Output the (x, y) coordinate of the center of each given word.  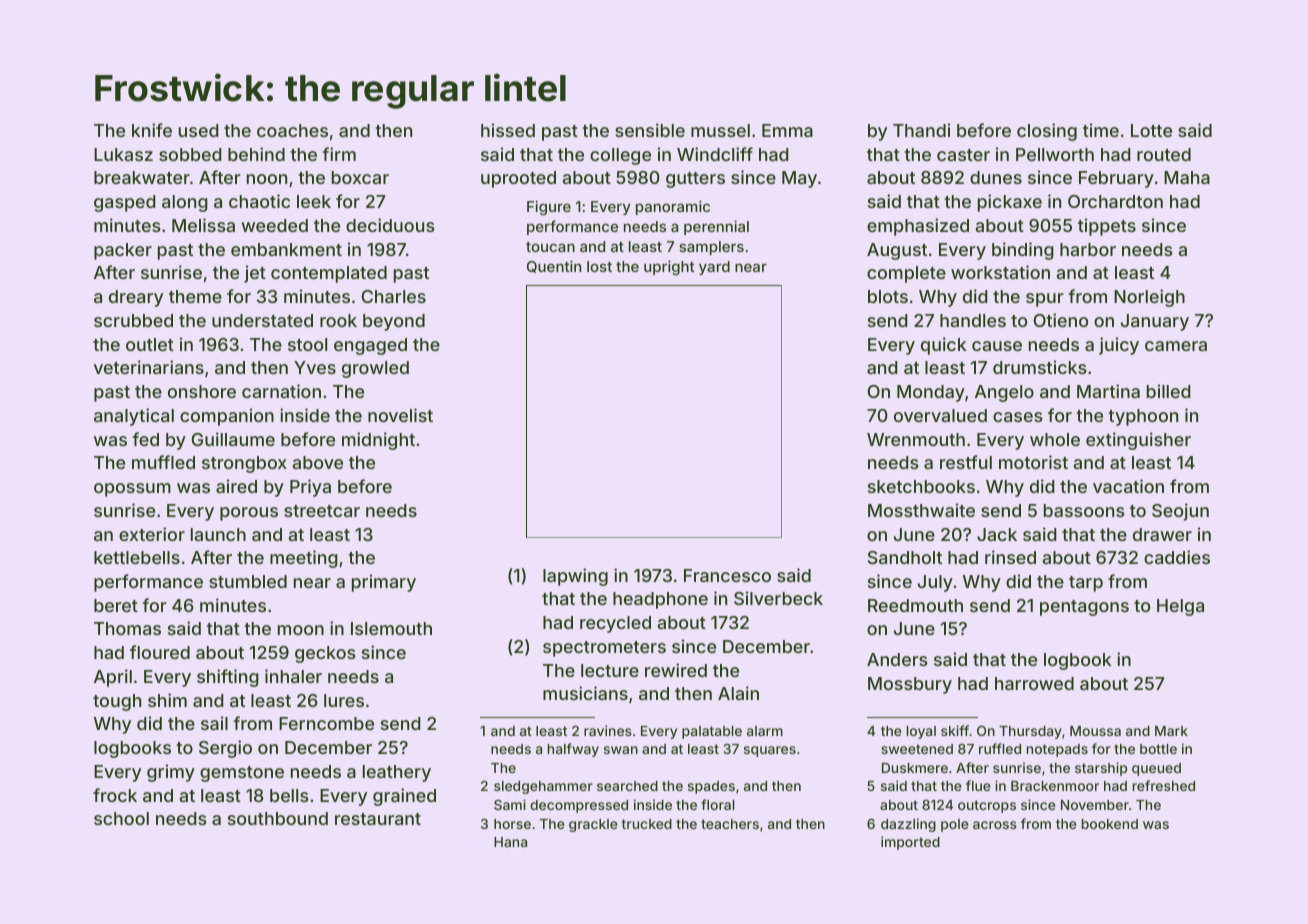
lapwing (575, 577)
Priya (310, 488)
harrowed (1034, 683)
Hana (510, 842)
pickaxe (1010, 203)
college (620, 156)
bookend (1110, 824)
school (121, 818)
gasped (125, 203)
